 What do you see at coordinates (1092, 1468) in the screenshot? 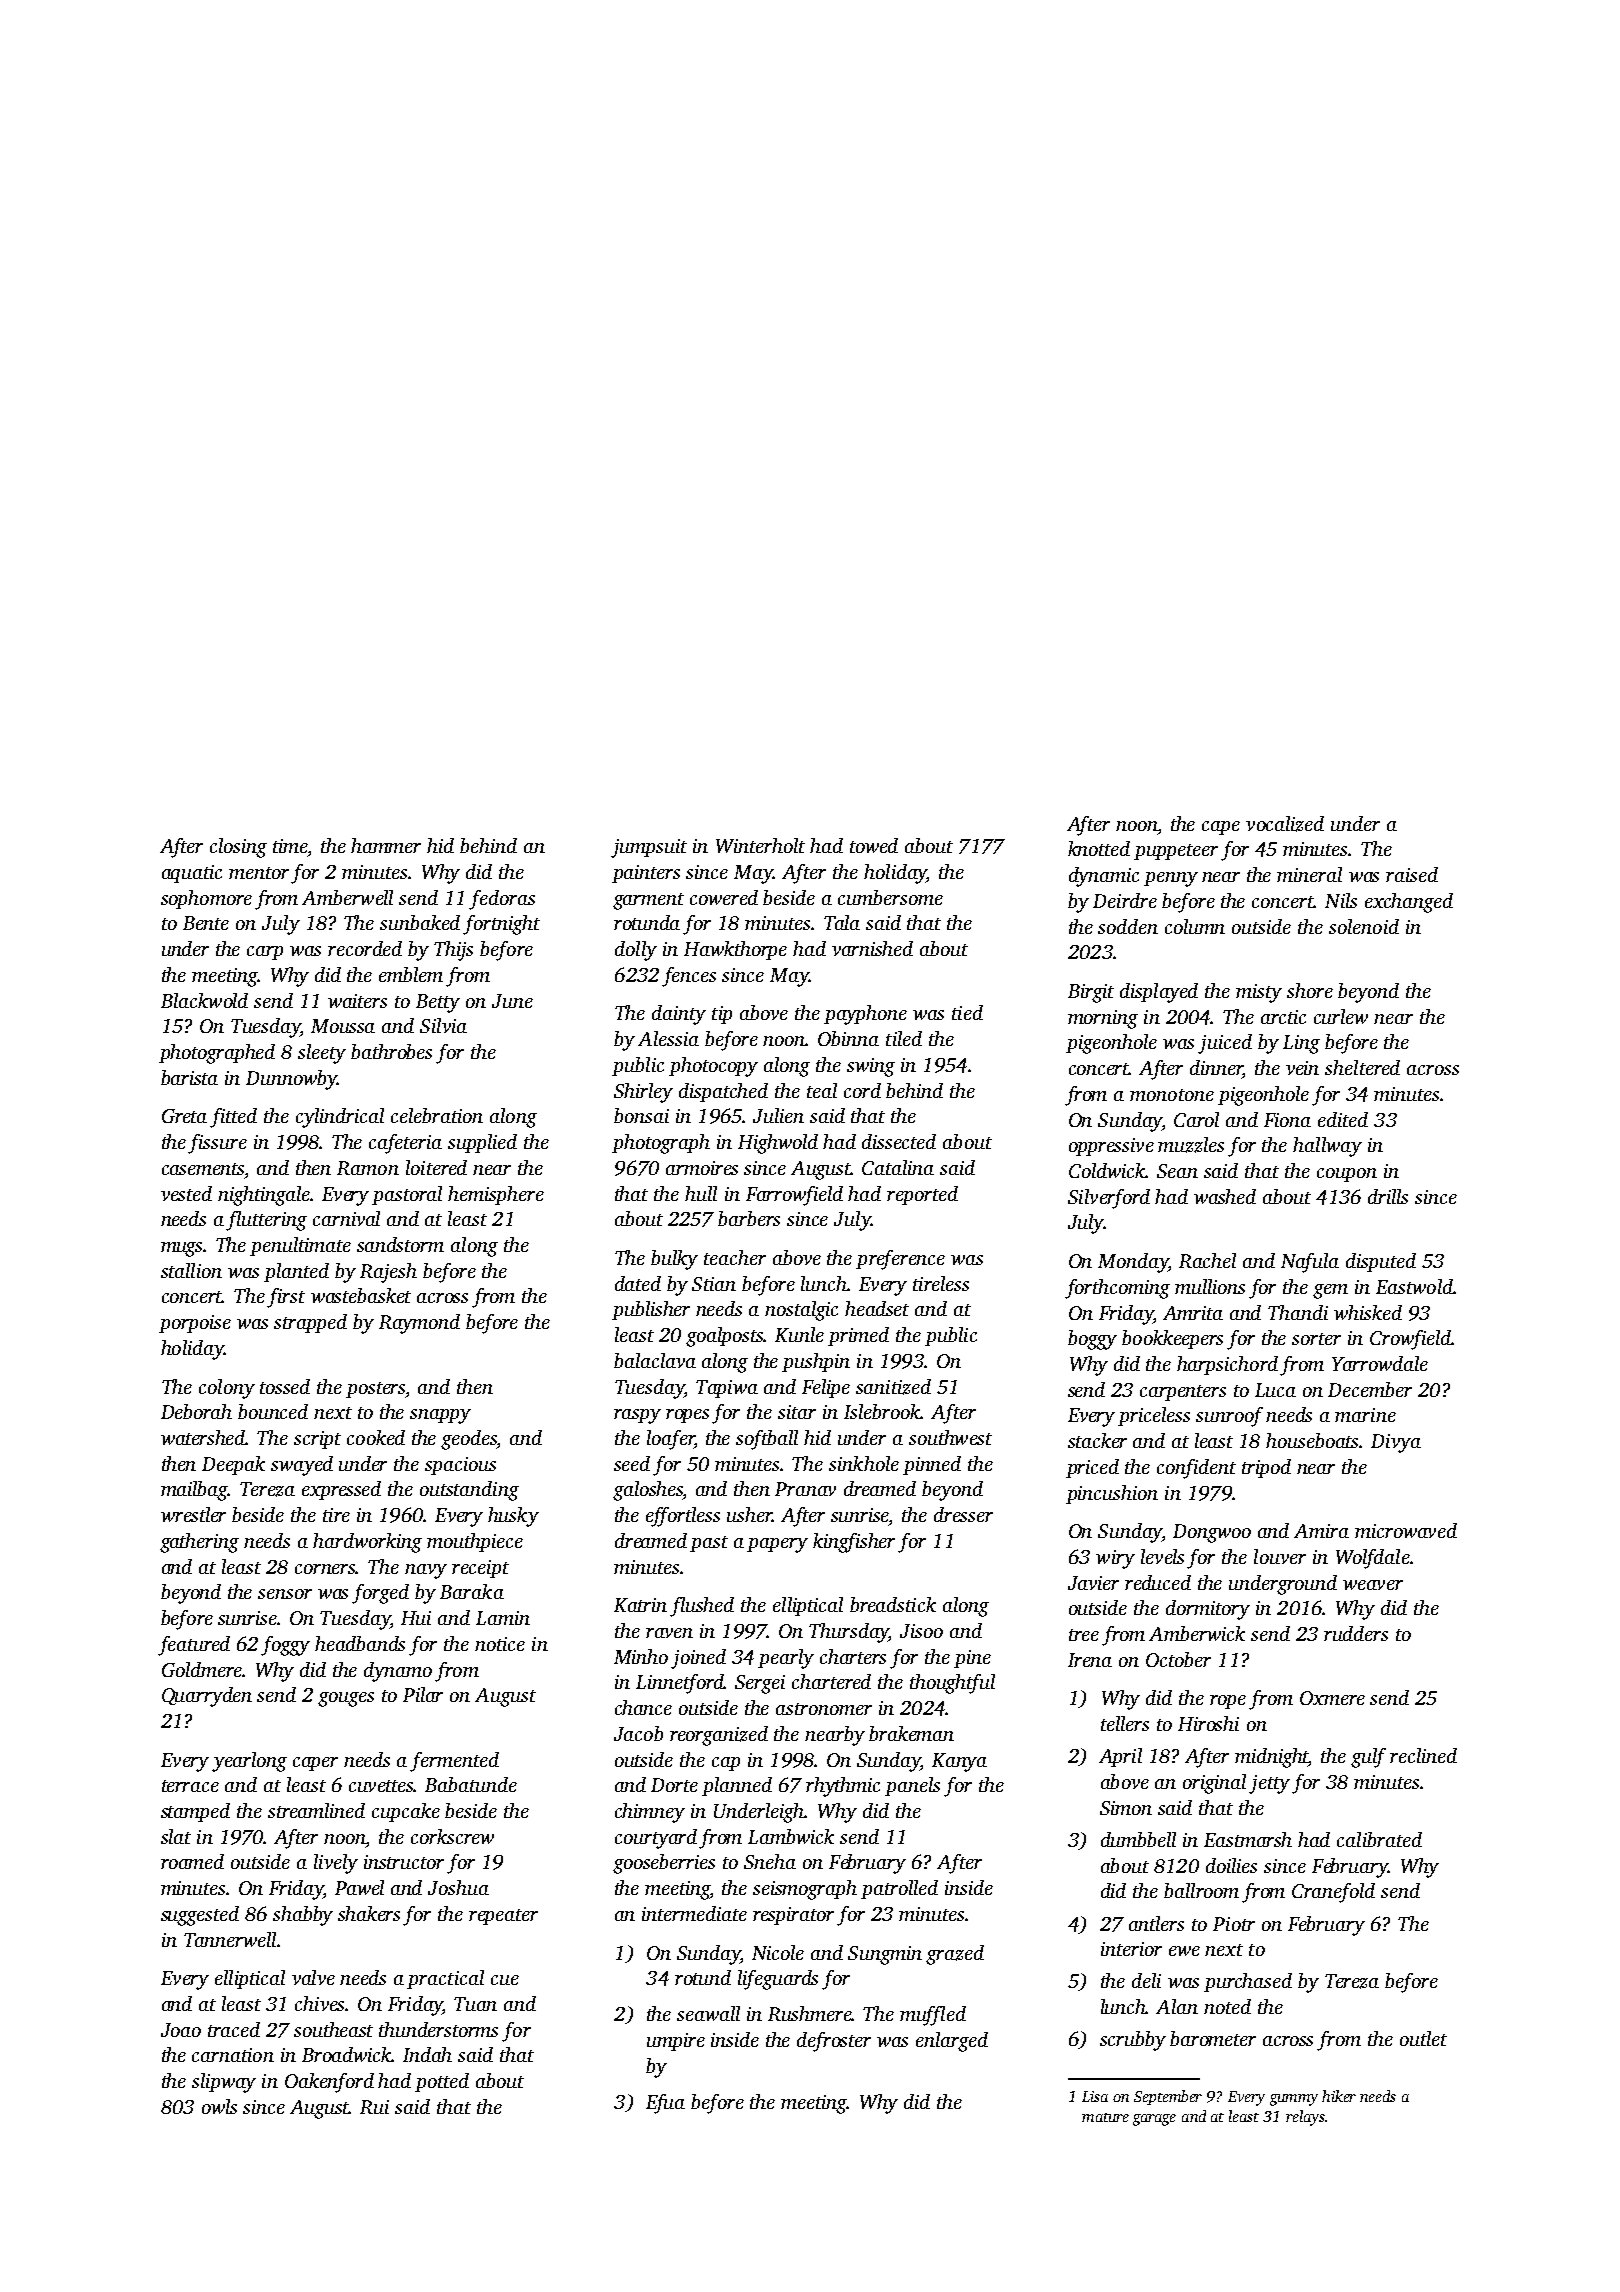
I see `priced` at bounding box center [1092, 1468].
